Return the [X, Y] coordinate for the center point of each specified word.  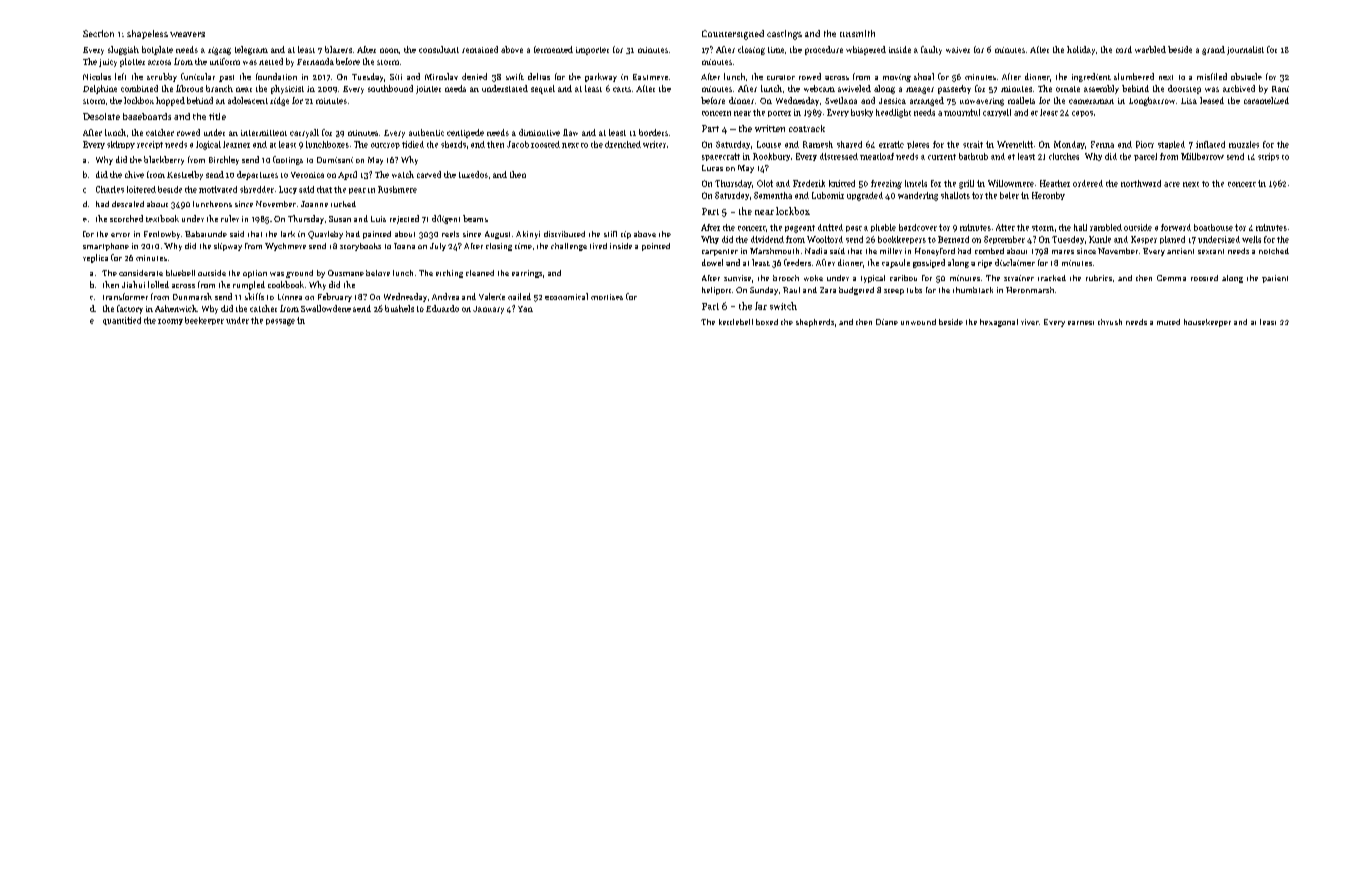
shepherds [815, 323]
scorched [126, 218]
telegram [251, 50]
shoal [924, 76]
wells [1251, 239]
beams [475, 218]
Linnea [290, 297]
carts [622, 89]
